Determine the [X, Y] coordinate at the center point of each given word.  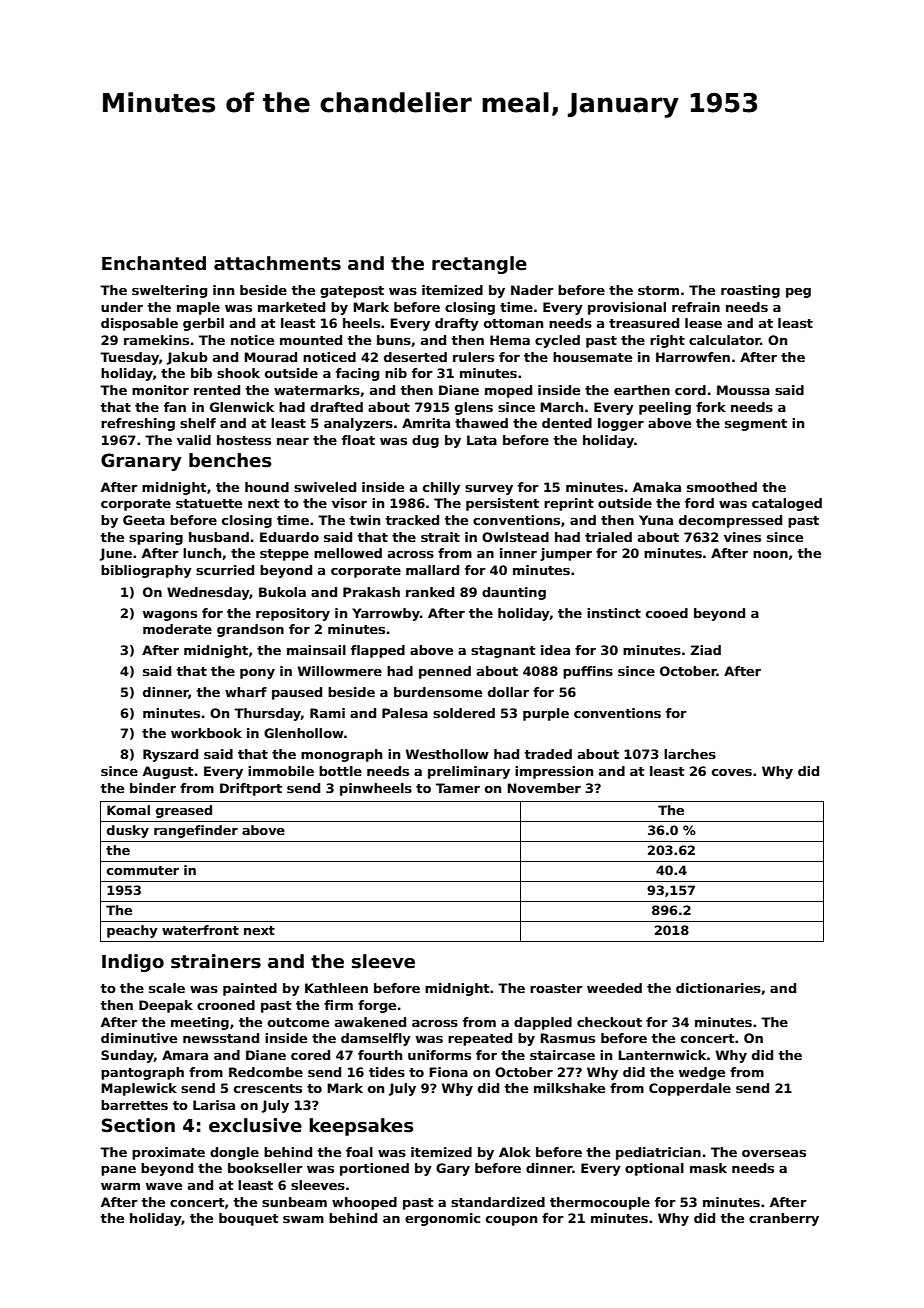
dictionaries [718, 988]
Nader [532, 290]
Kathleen [336, 988]
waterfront [200, 930]
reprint [569, 504]
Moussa [743, 390]
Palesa [405, 713]
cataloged [787, 504]
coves [732, 772]
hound [267, 487]
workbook [206, 733]
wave [164, 1186]
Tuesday [129, 358]
